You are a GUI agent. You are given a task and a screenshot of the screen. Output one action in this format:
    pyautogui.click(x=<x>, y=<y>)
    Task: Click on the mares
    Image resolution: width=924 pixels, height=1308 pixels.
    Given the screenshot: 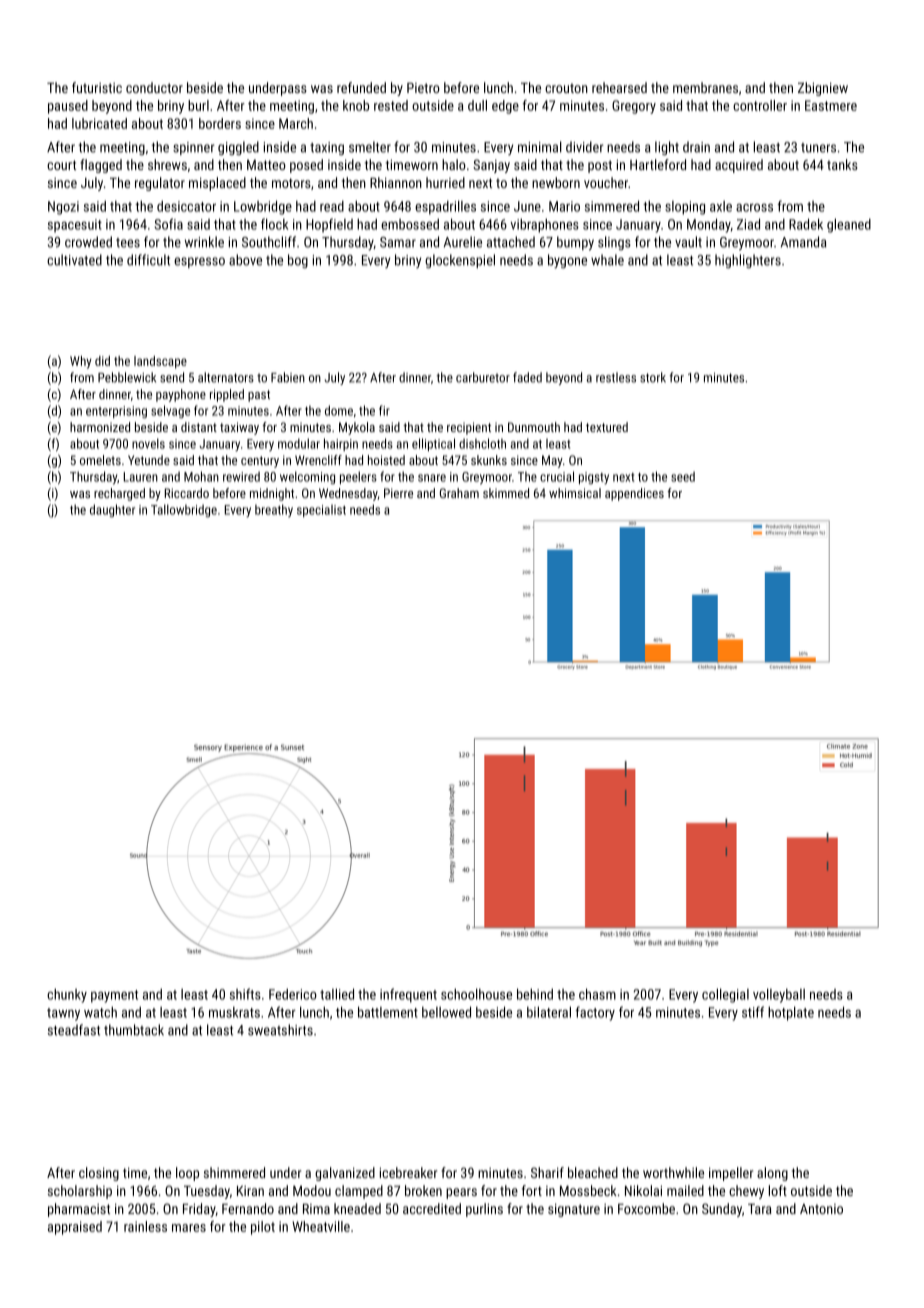 What is the action you would take?
    pyautogui.click(x=189, y=1228)
